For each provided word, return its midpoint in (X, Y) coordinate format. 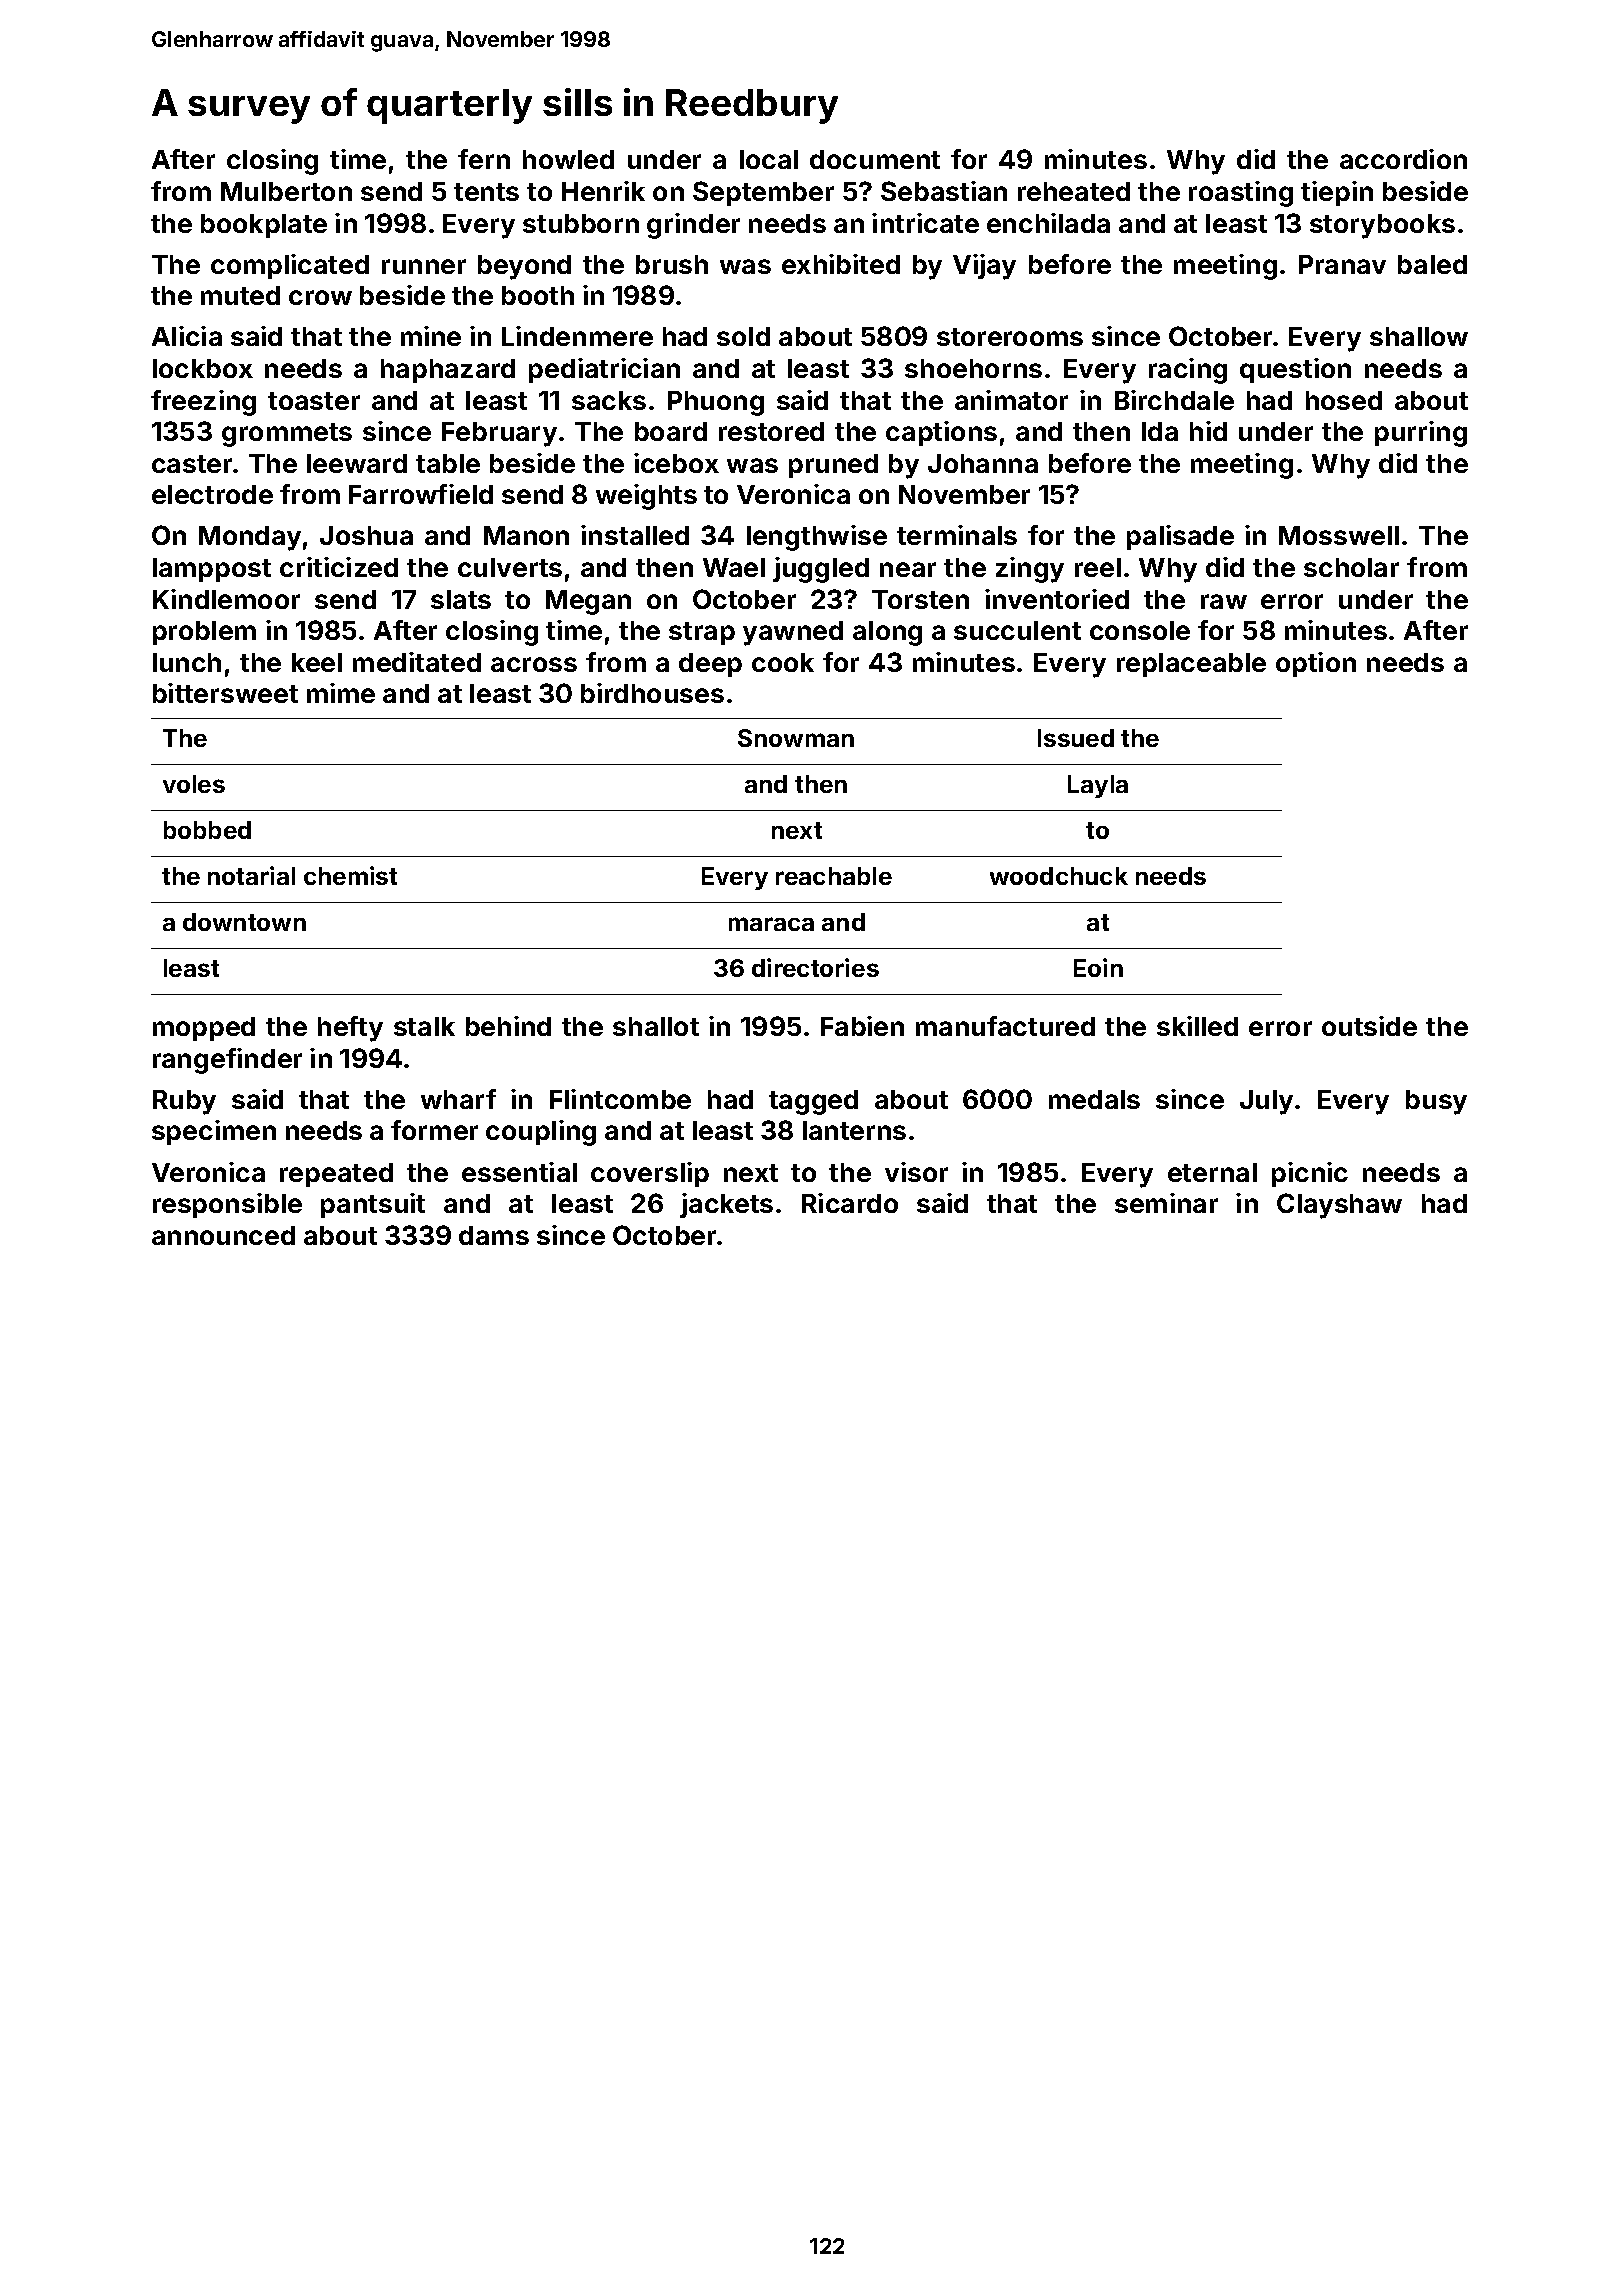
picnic (1310, 1174)
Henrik (603, 191)
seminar (1166, 1203)
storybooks (1382, 226)
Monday (250, 538)
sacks (609, 400)
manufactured (1005, 1026)
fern (484, 159)
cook (783, 662)
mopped (204, 1029)
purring (1421, 434)
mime (341, 693)
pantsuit (373, 1205)
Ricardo (850, 1203)
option (1316, 664)
